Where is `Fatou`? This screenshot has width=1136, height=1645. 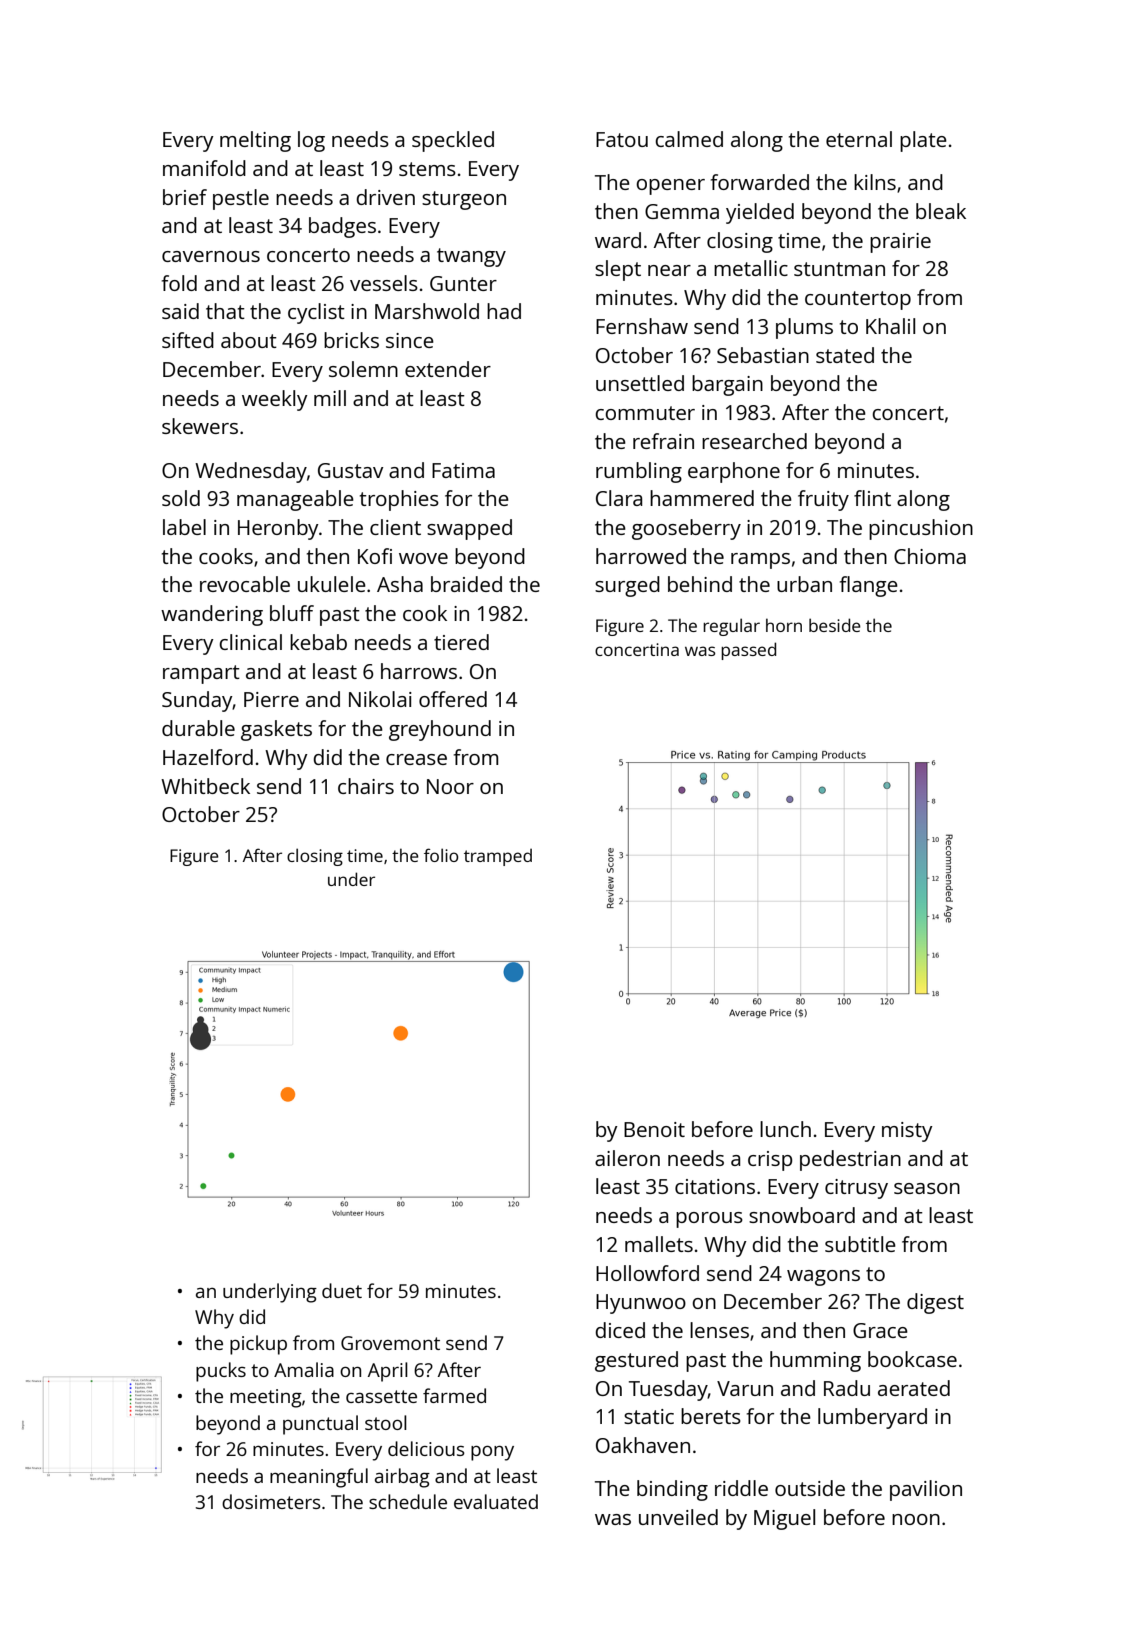 Fatou is located at coordinates (622, 139).
